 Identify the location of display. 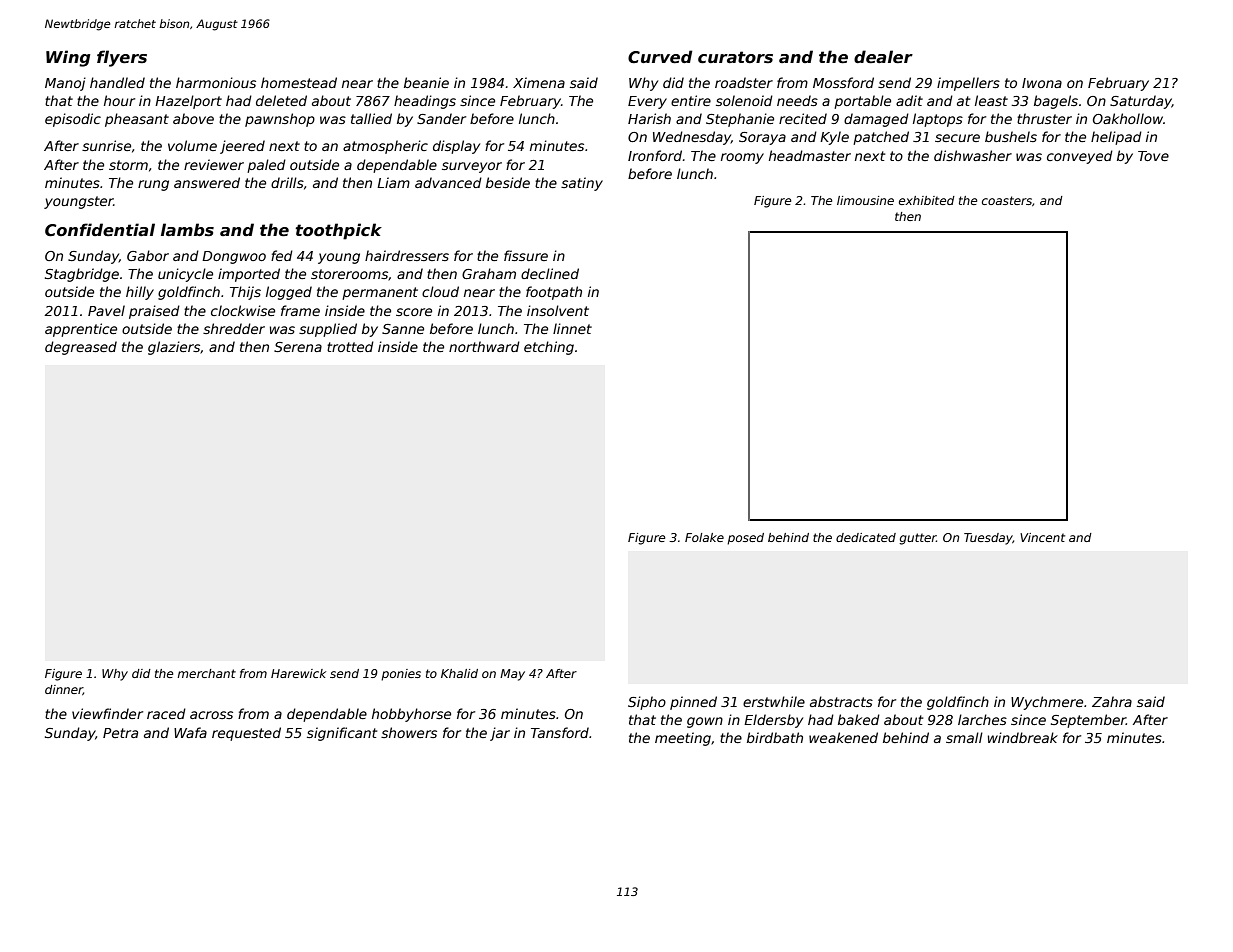
(456, 147).
